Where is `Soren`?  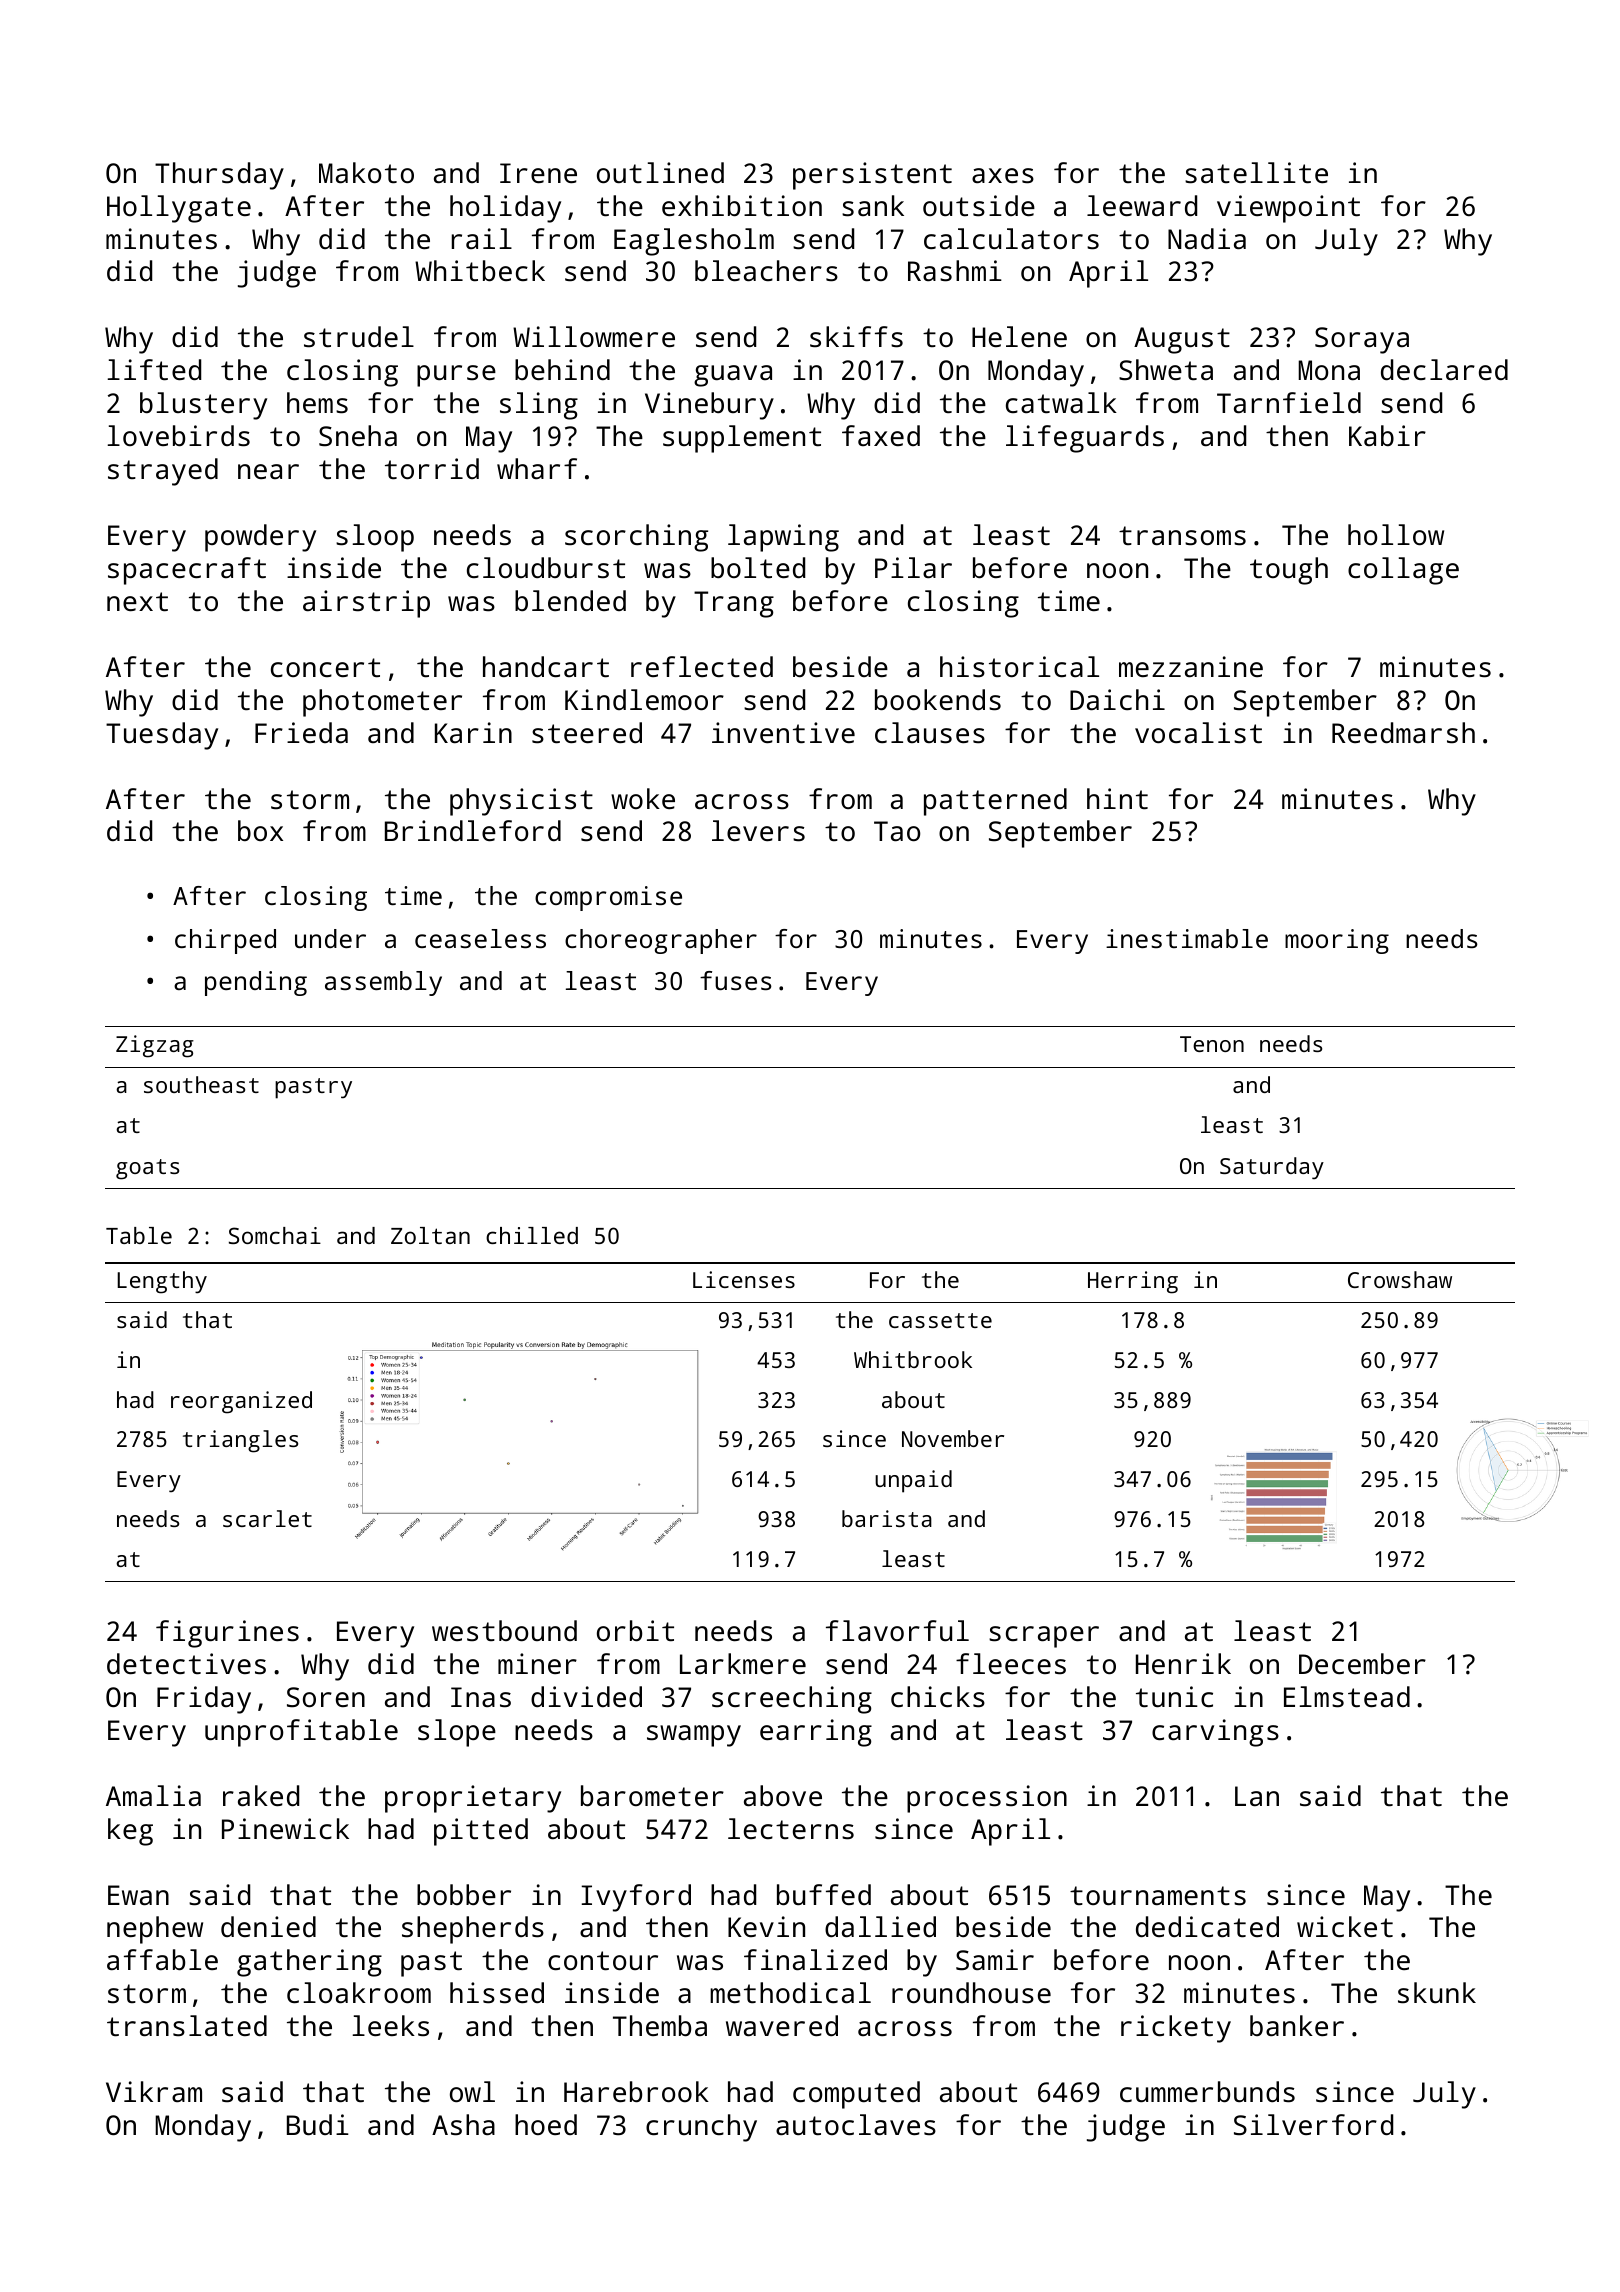 Soren is located at coordinates (326, 1697).
